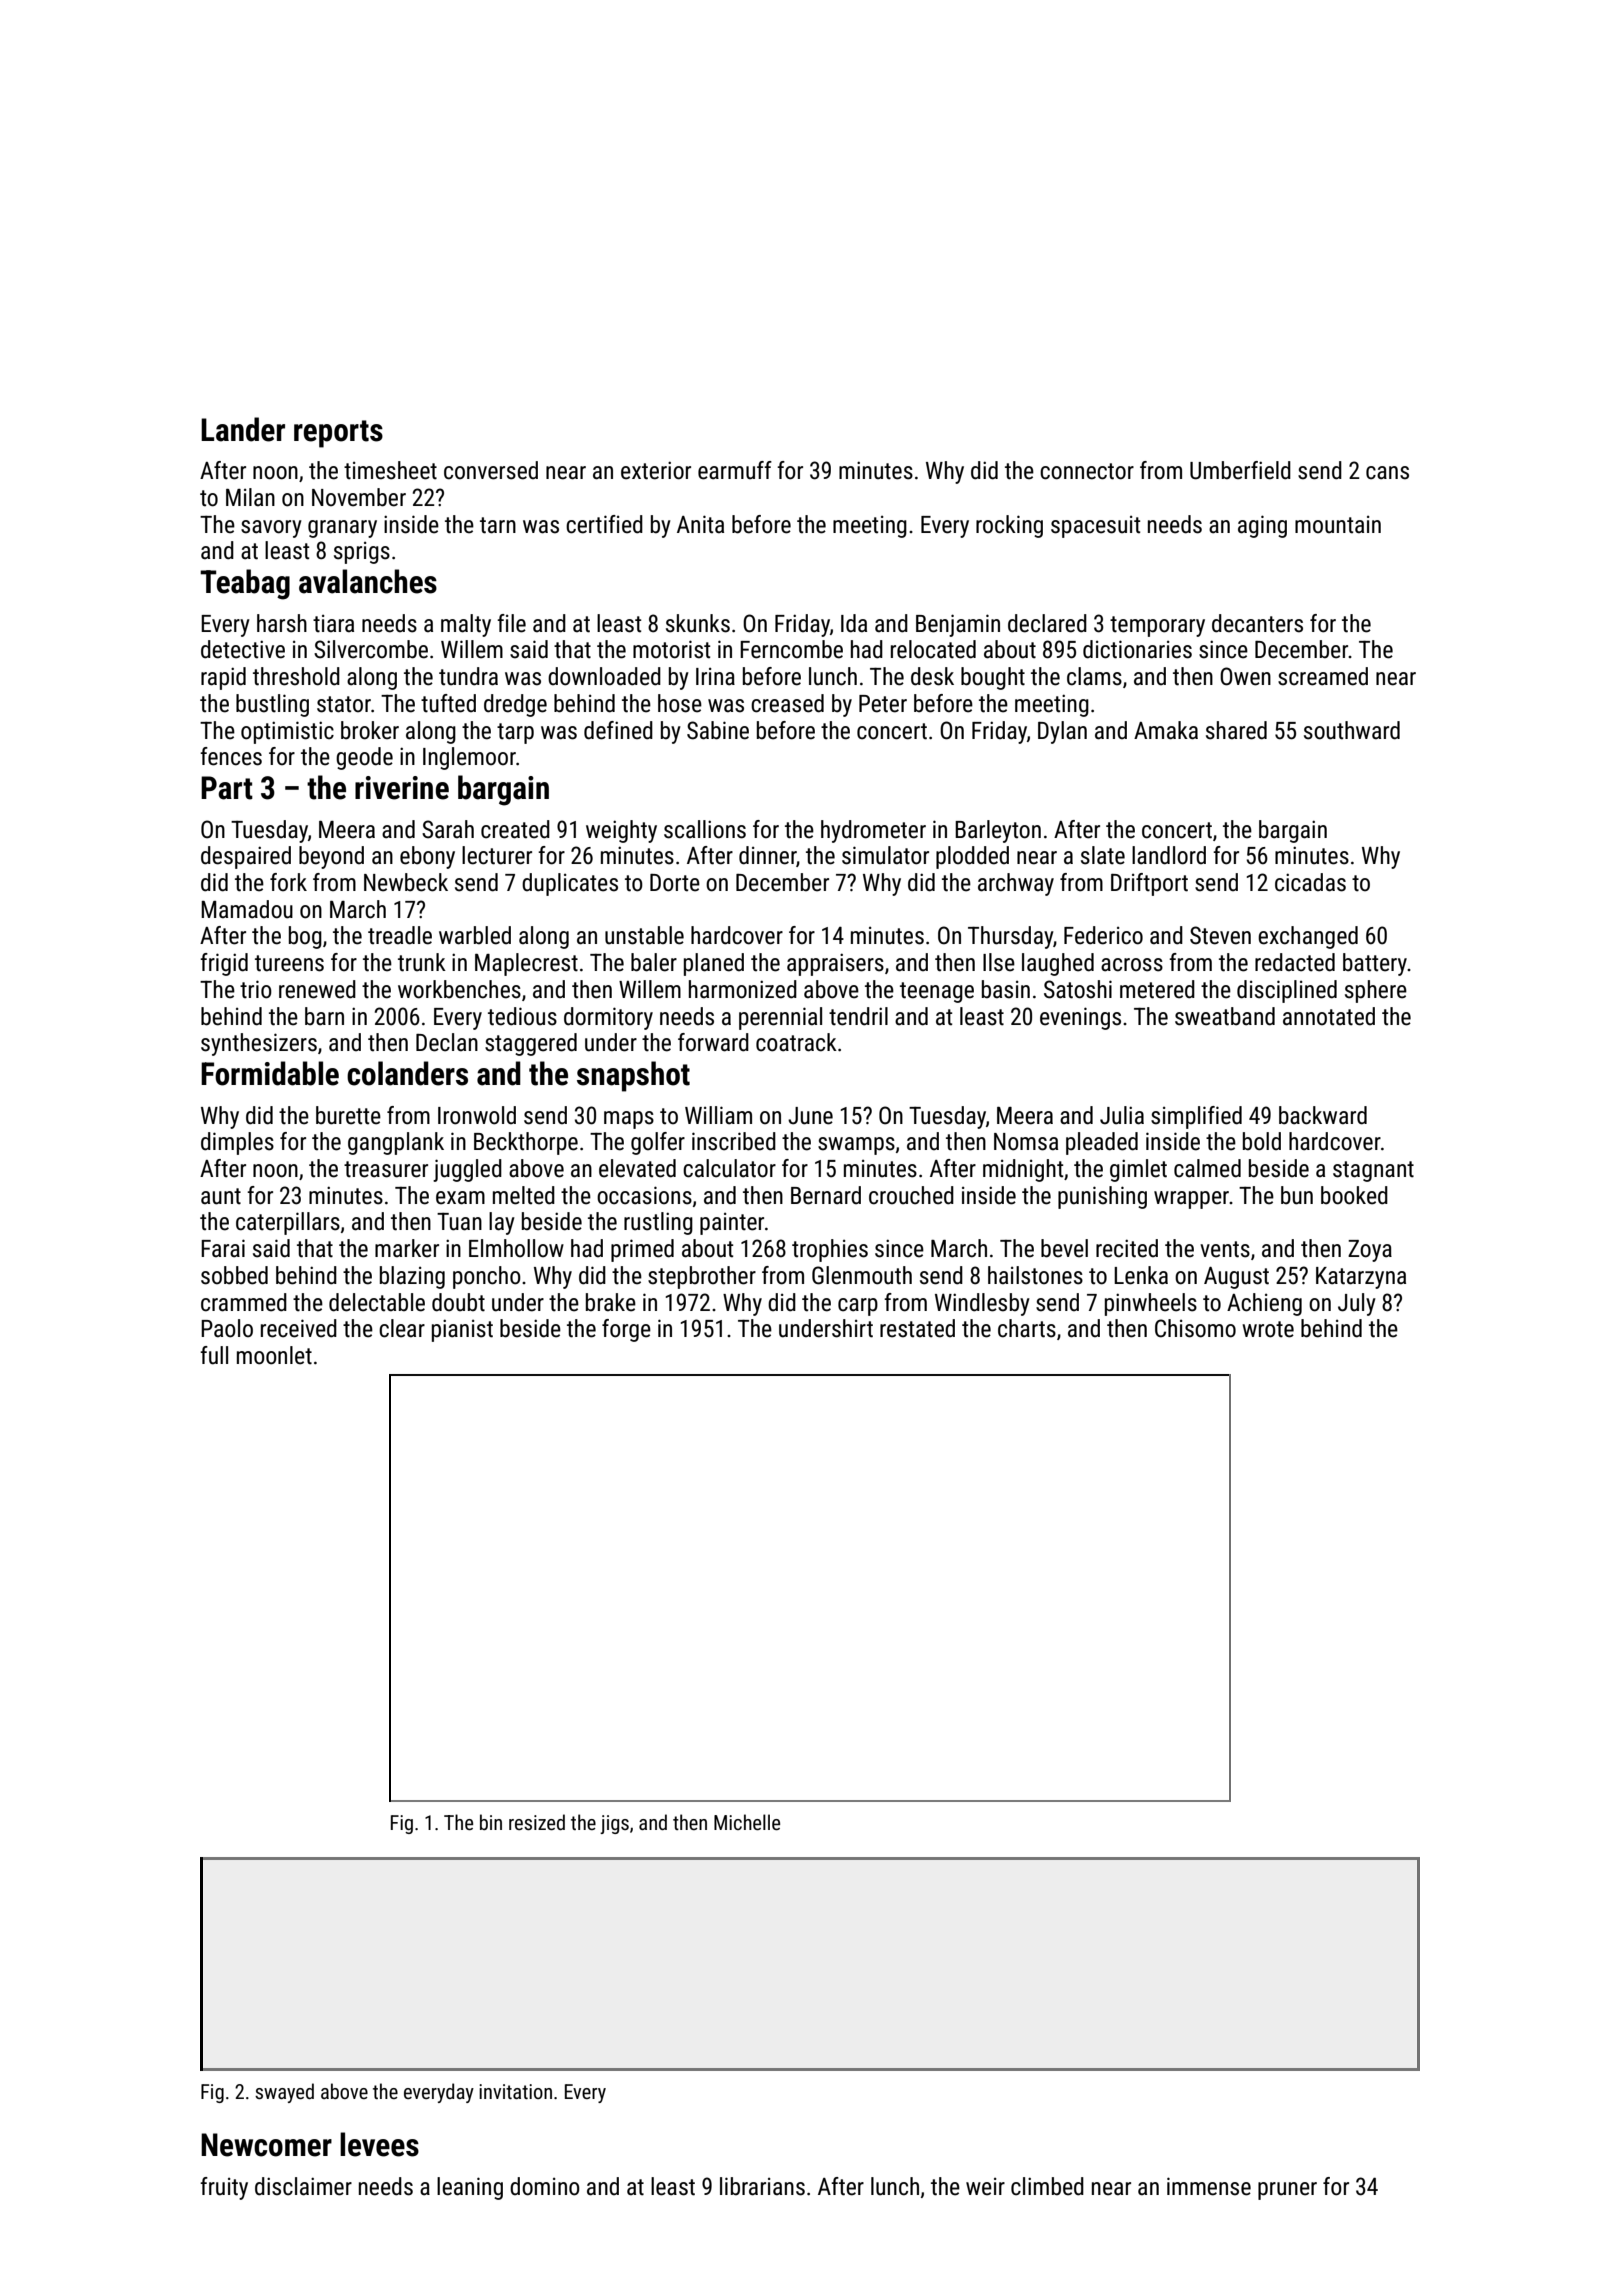 This screenshot has height=2292, width=1620. I want to click on Federico, so click(1103, 935).
